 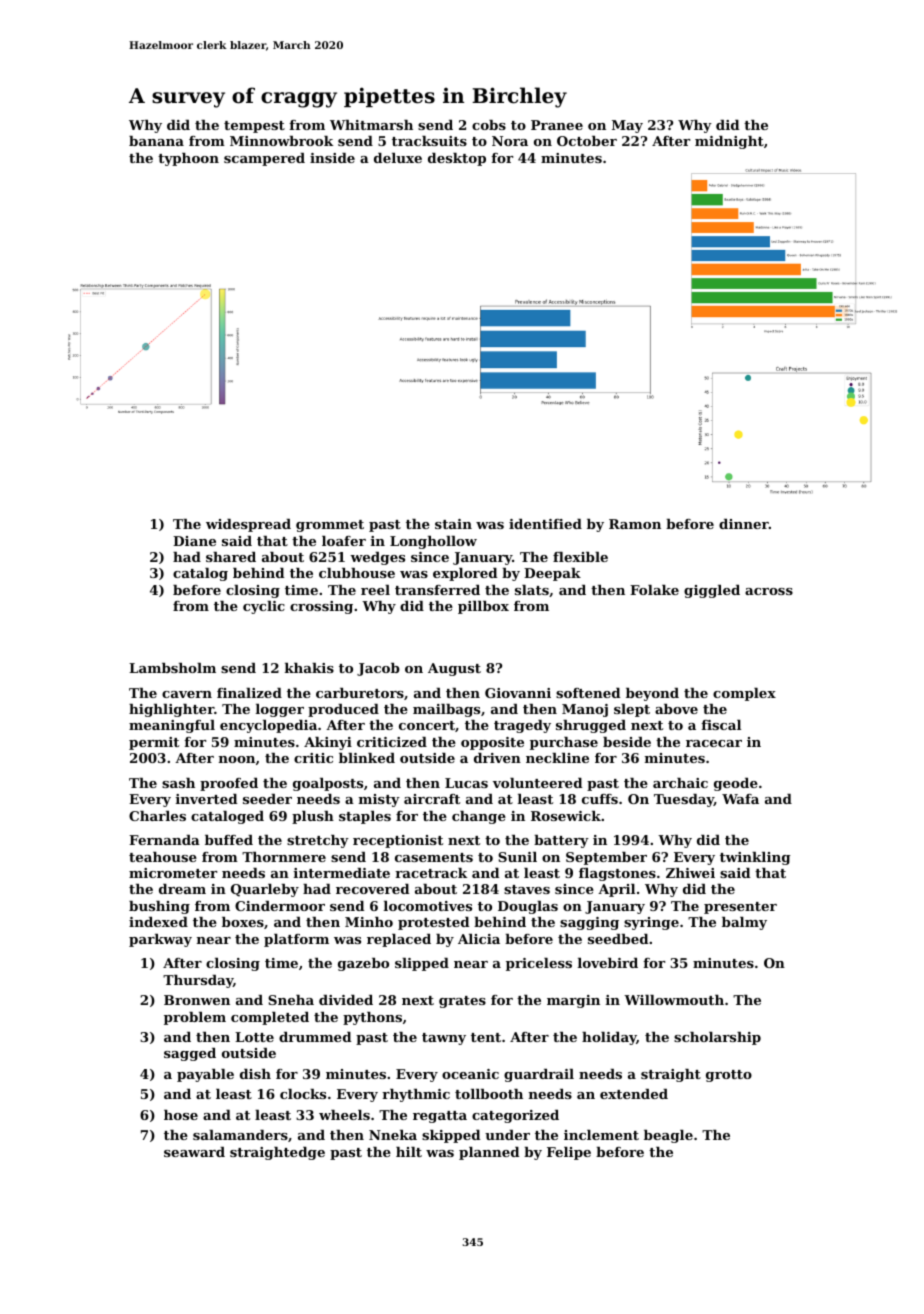 I want to click on Nora, so click(x=510, y=141).
